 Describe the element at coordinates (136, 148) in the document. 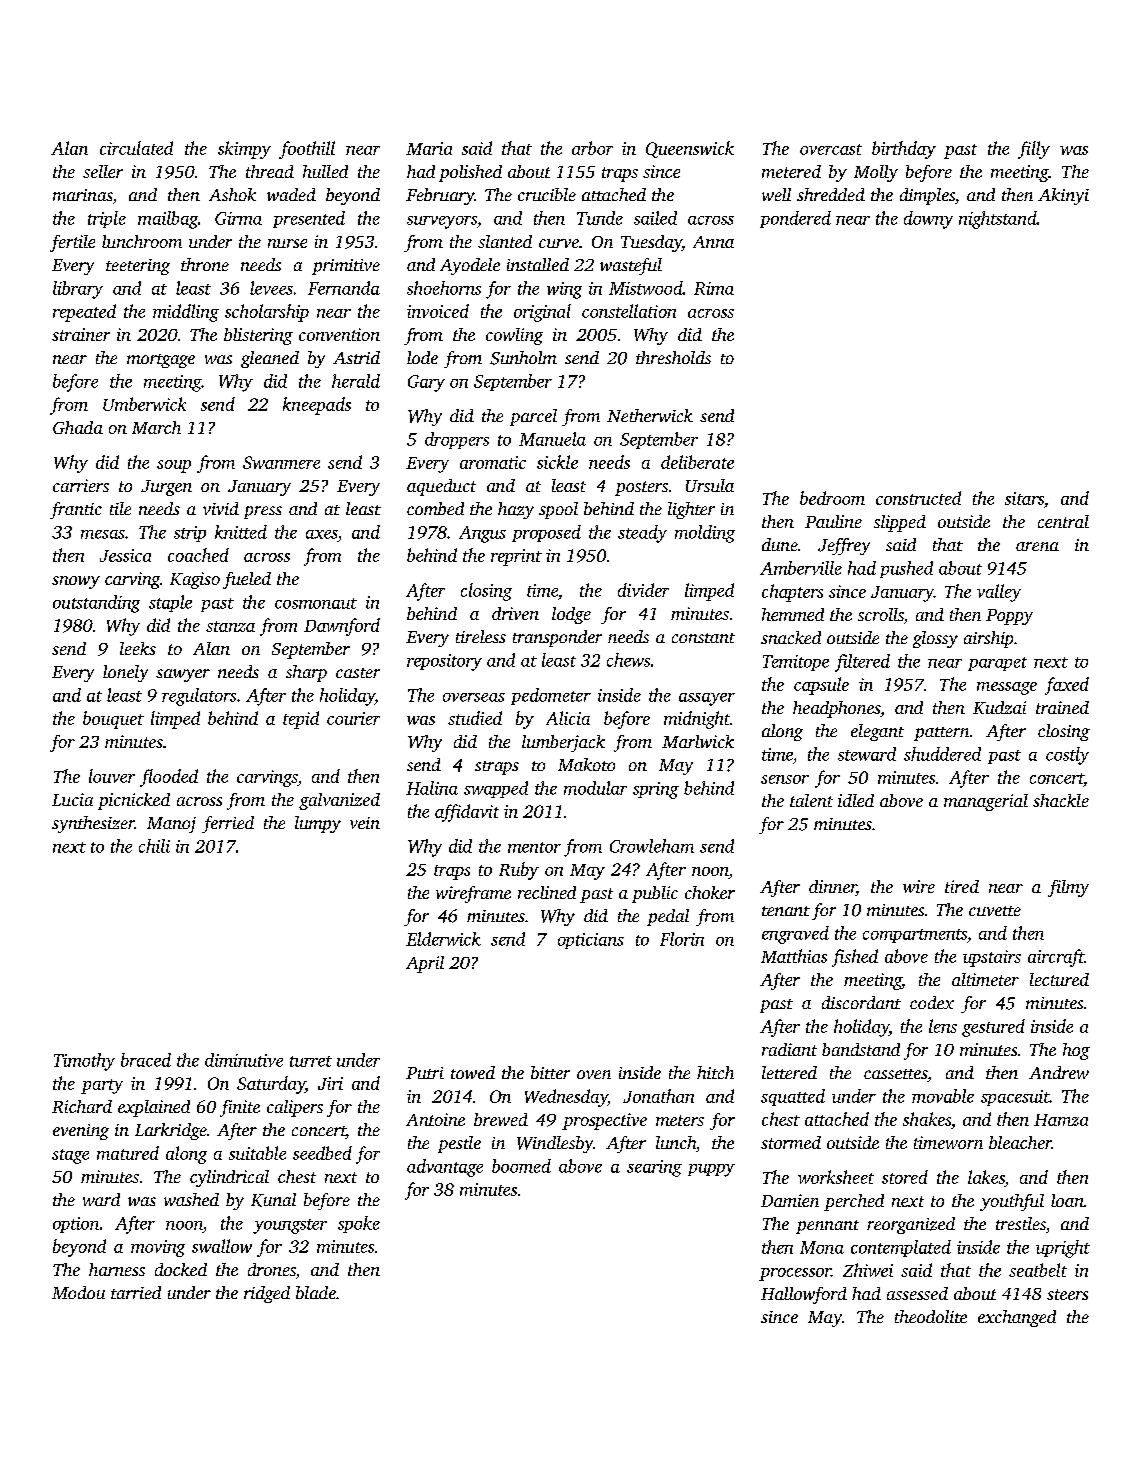

I see `circulated` at that location.
